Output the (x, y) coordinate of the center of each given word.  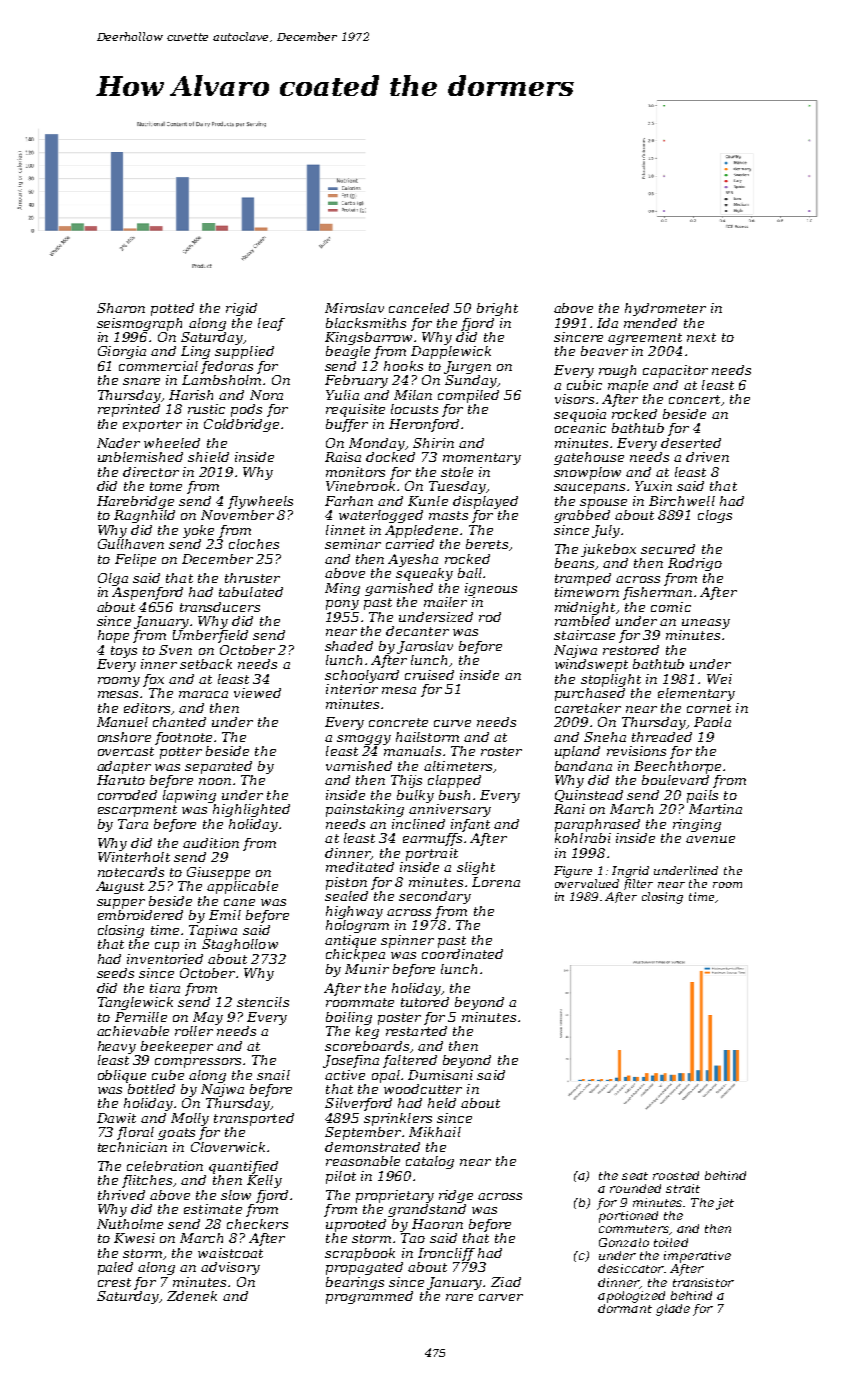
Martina (715, 809)
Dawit (116, 1118)
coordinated (462, 954)
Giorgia (122, 352)
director (151, 472)
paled (115, 1268)
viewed (257, 693)
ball (470, 573)
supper (121, 904)
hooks (403, 366)
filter (638, 884)
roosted (676, 1175)
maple (628, 386)
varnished (359, 766)
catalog (430, 1162)
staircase (584, 635)
